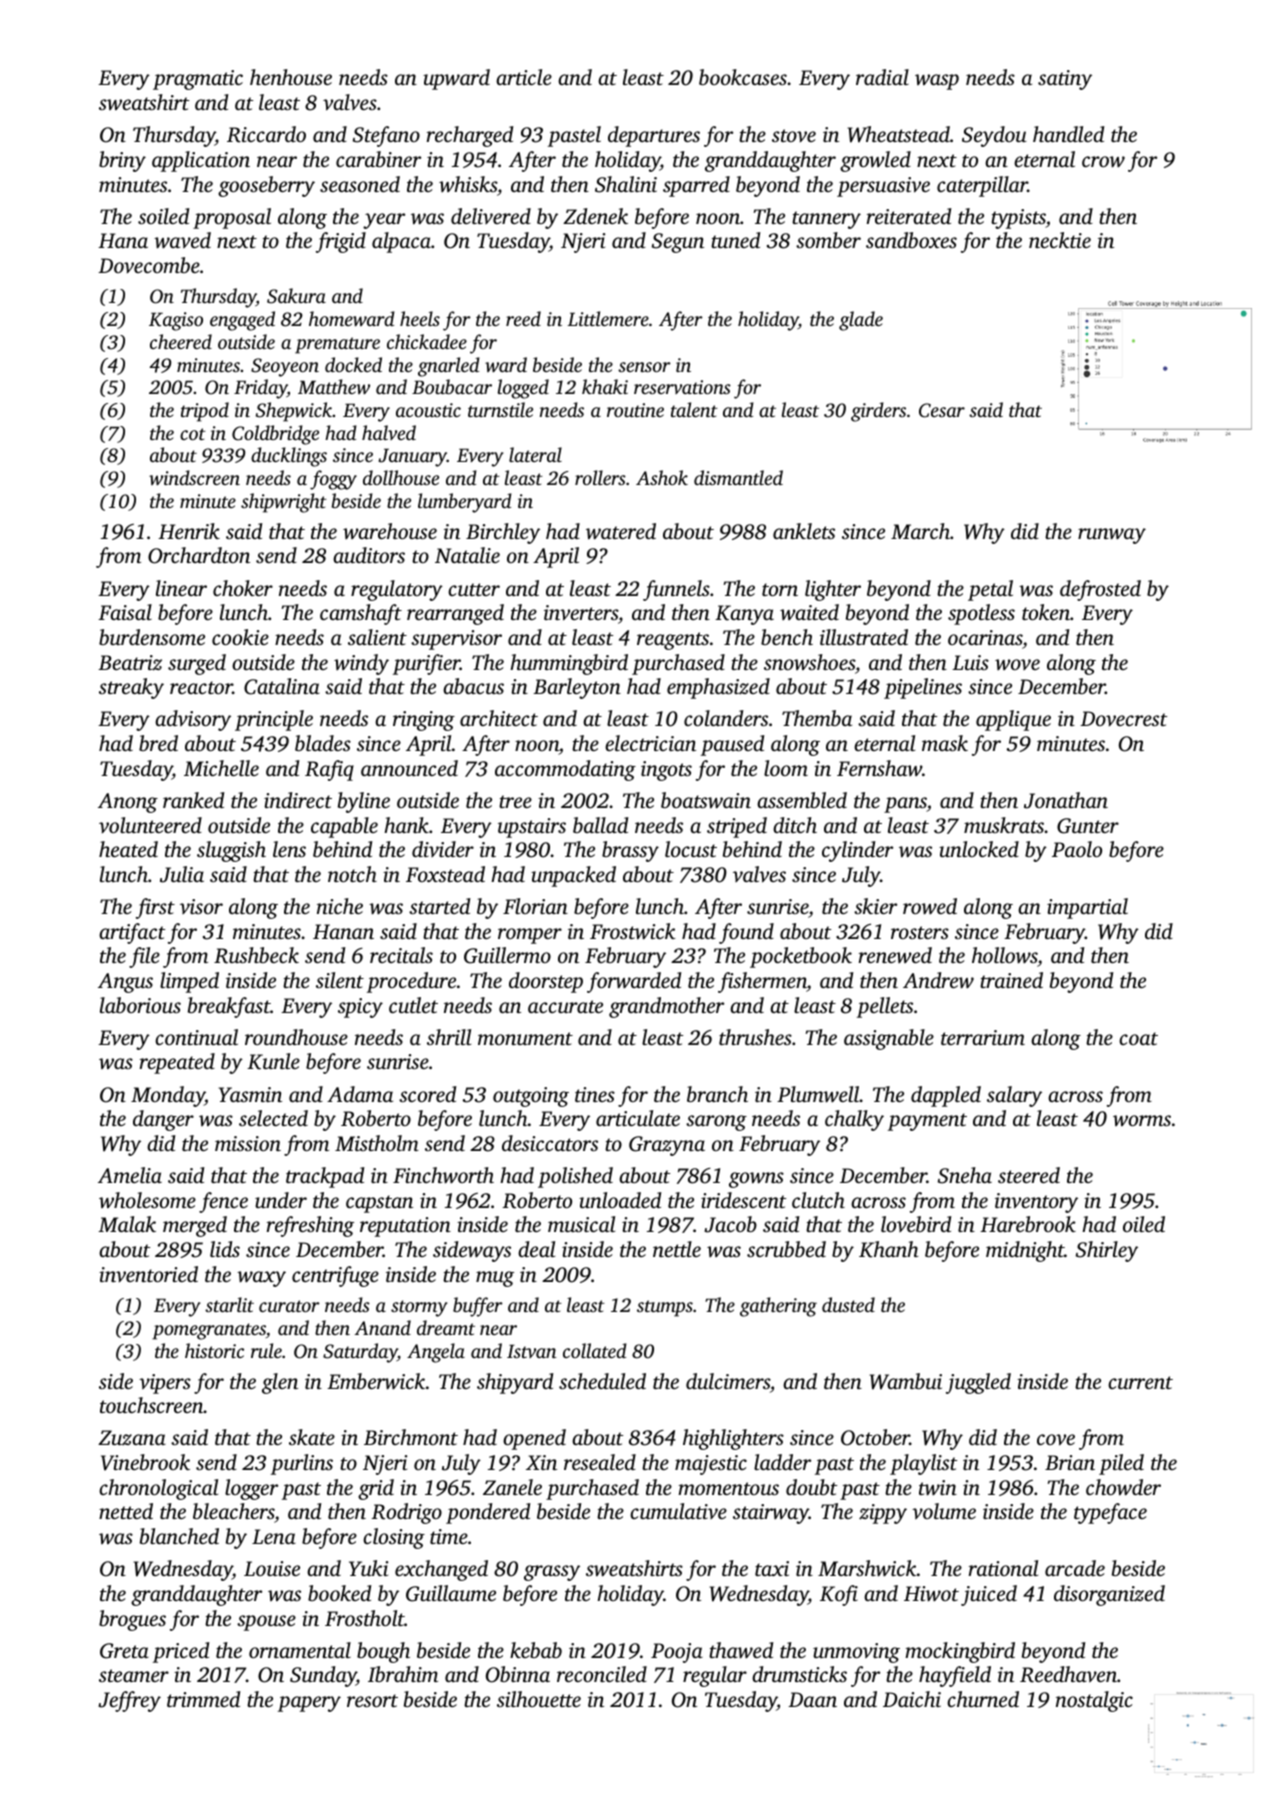  Describe the element at coordinates (177, 1063) in the page. I see `repeated` at that location.
